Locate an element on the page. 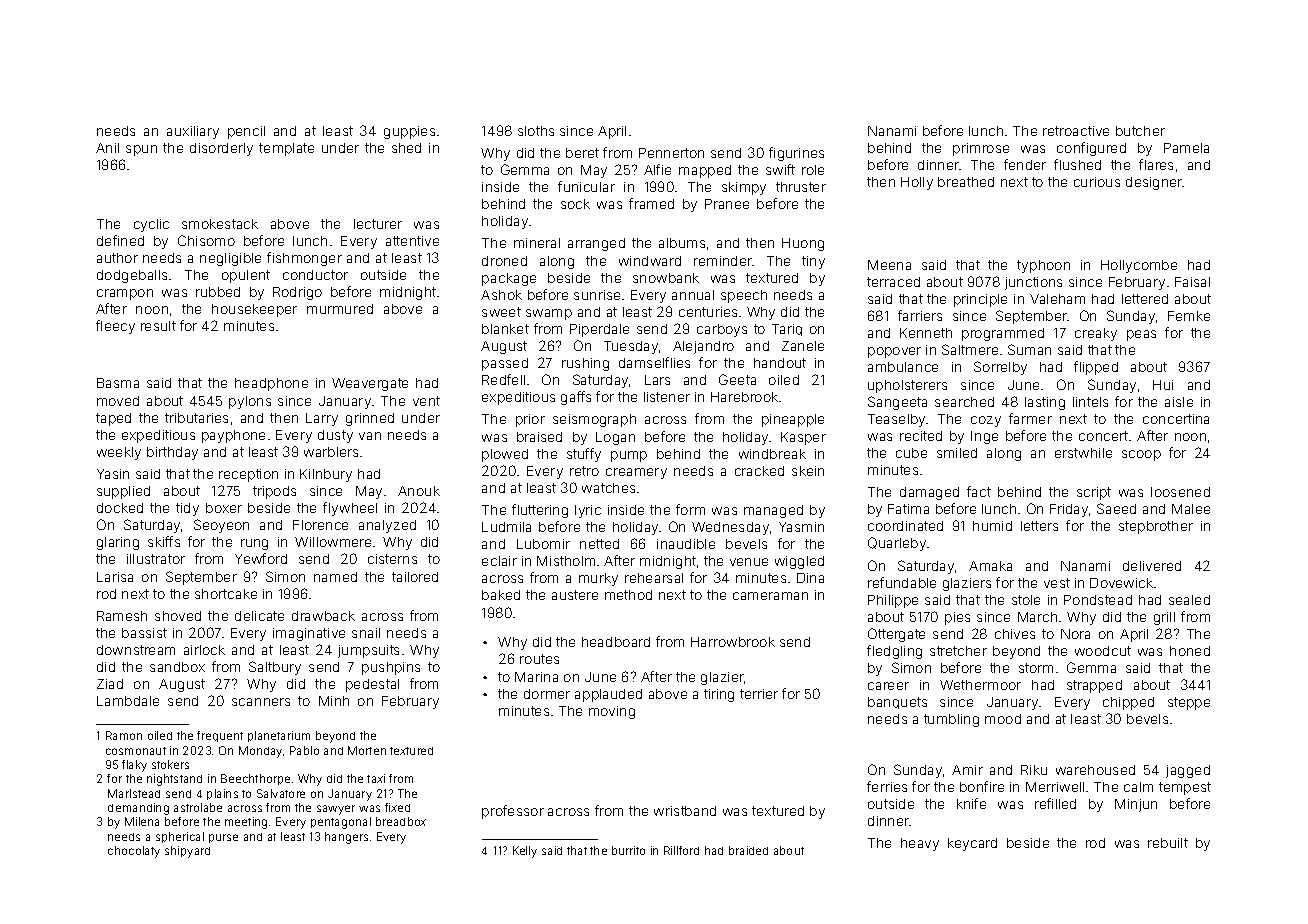 This image has height=924, width=1308. smokestack is located at coordinates (220, 224).
